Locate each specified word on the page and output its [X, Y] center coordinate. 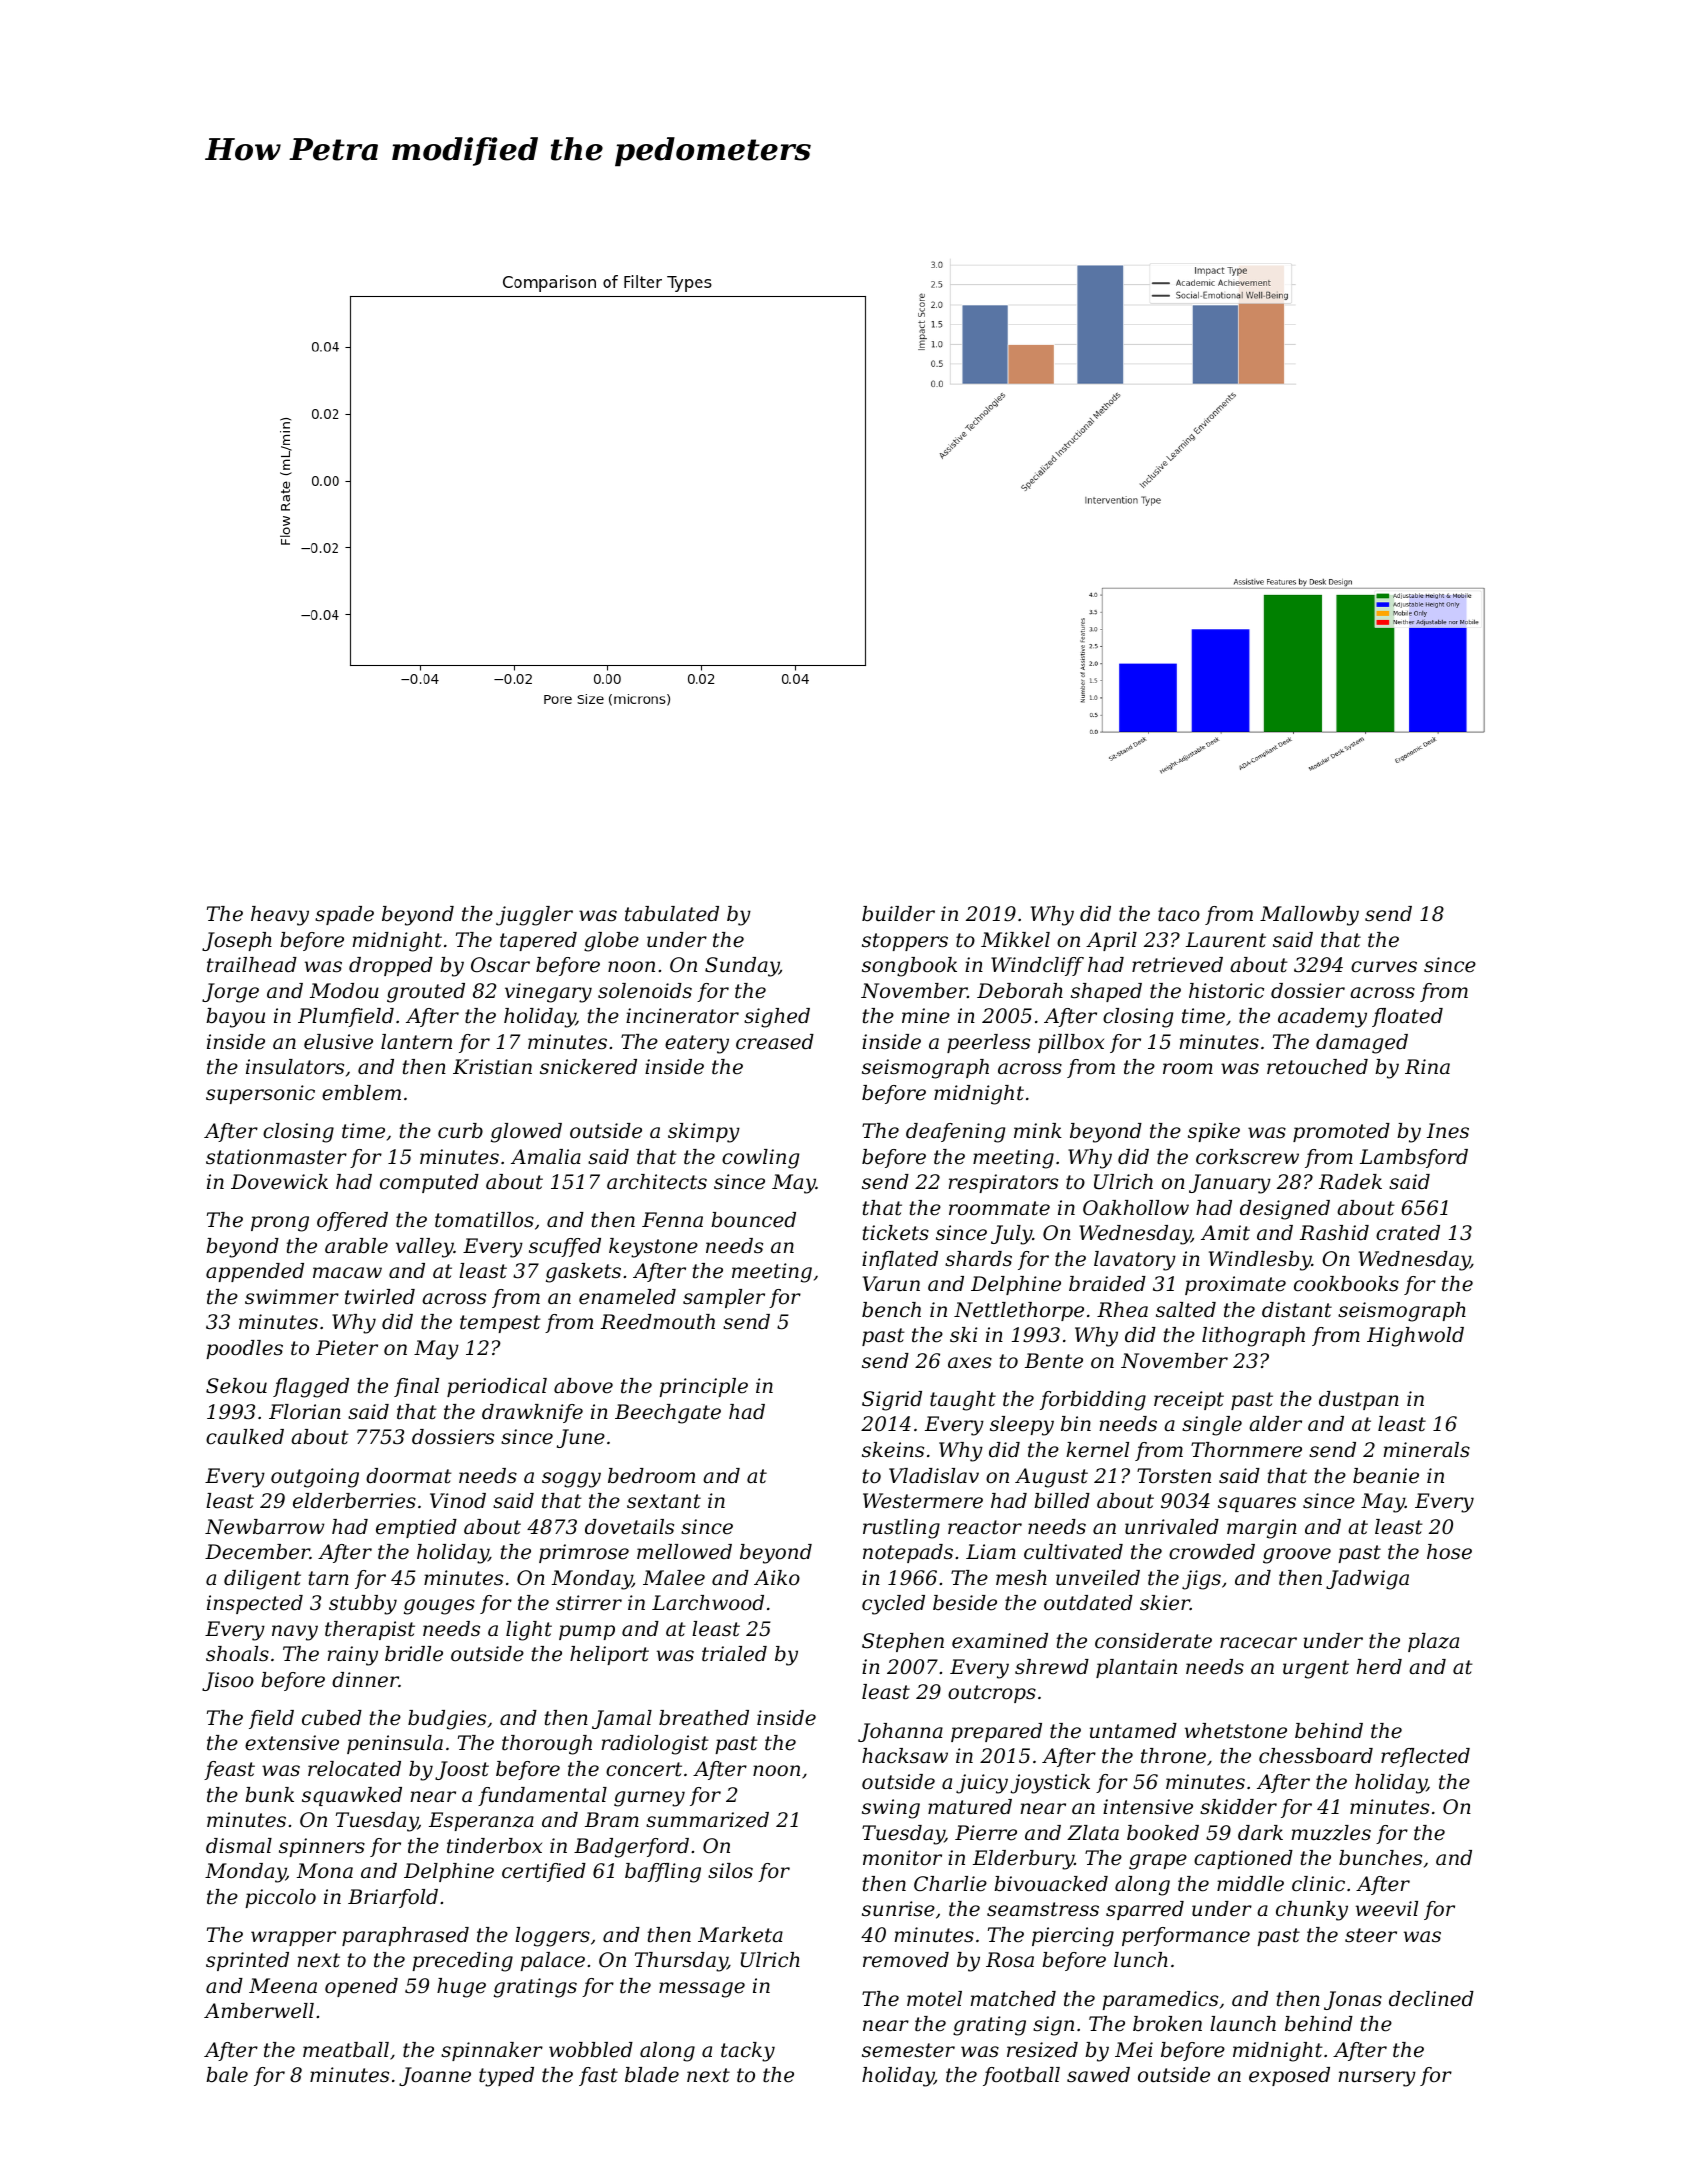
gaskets [583, 1273]
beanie [1386, 1476]
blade [652, 2075]
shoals [237, 1654]
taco [1179, 914]
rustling [901, 1529]
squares [1257, 1504]
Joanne [435, 2076]
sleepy [1022, 1426]
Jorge [230, 993]
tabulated [672, 914]
